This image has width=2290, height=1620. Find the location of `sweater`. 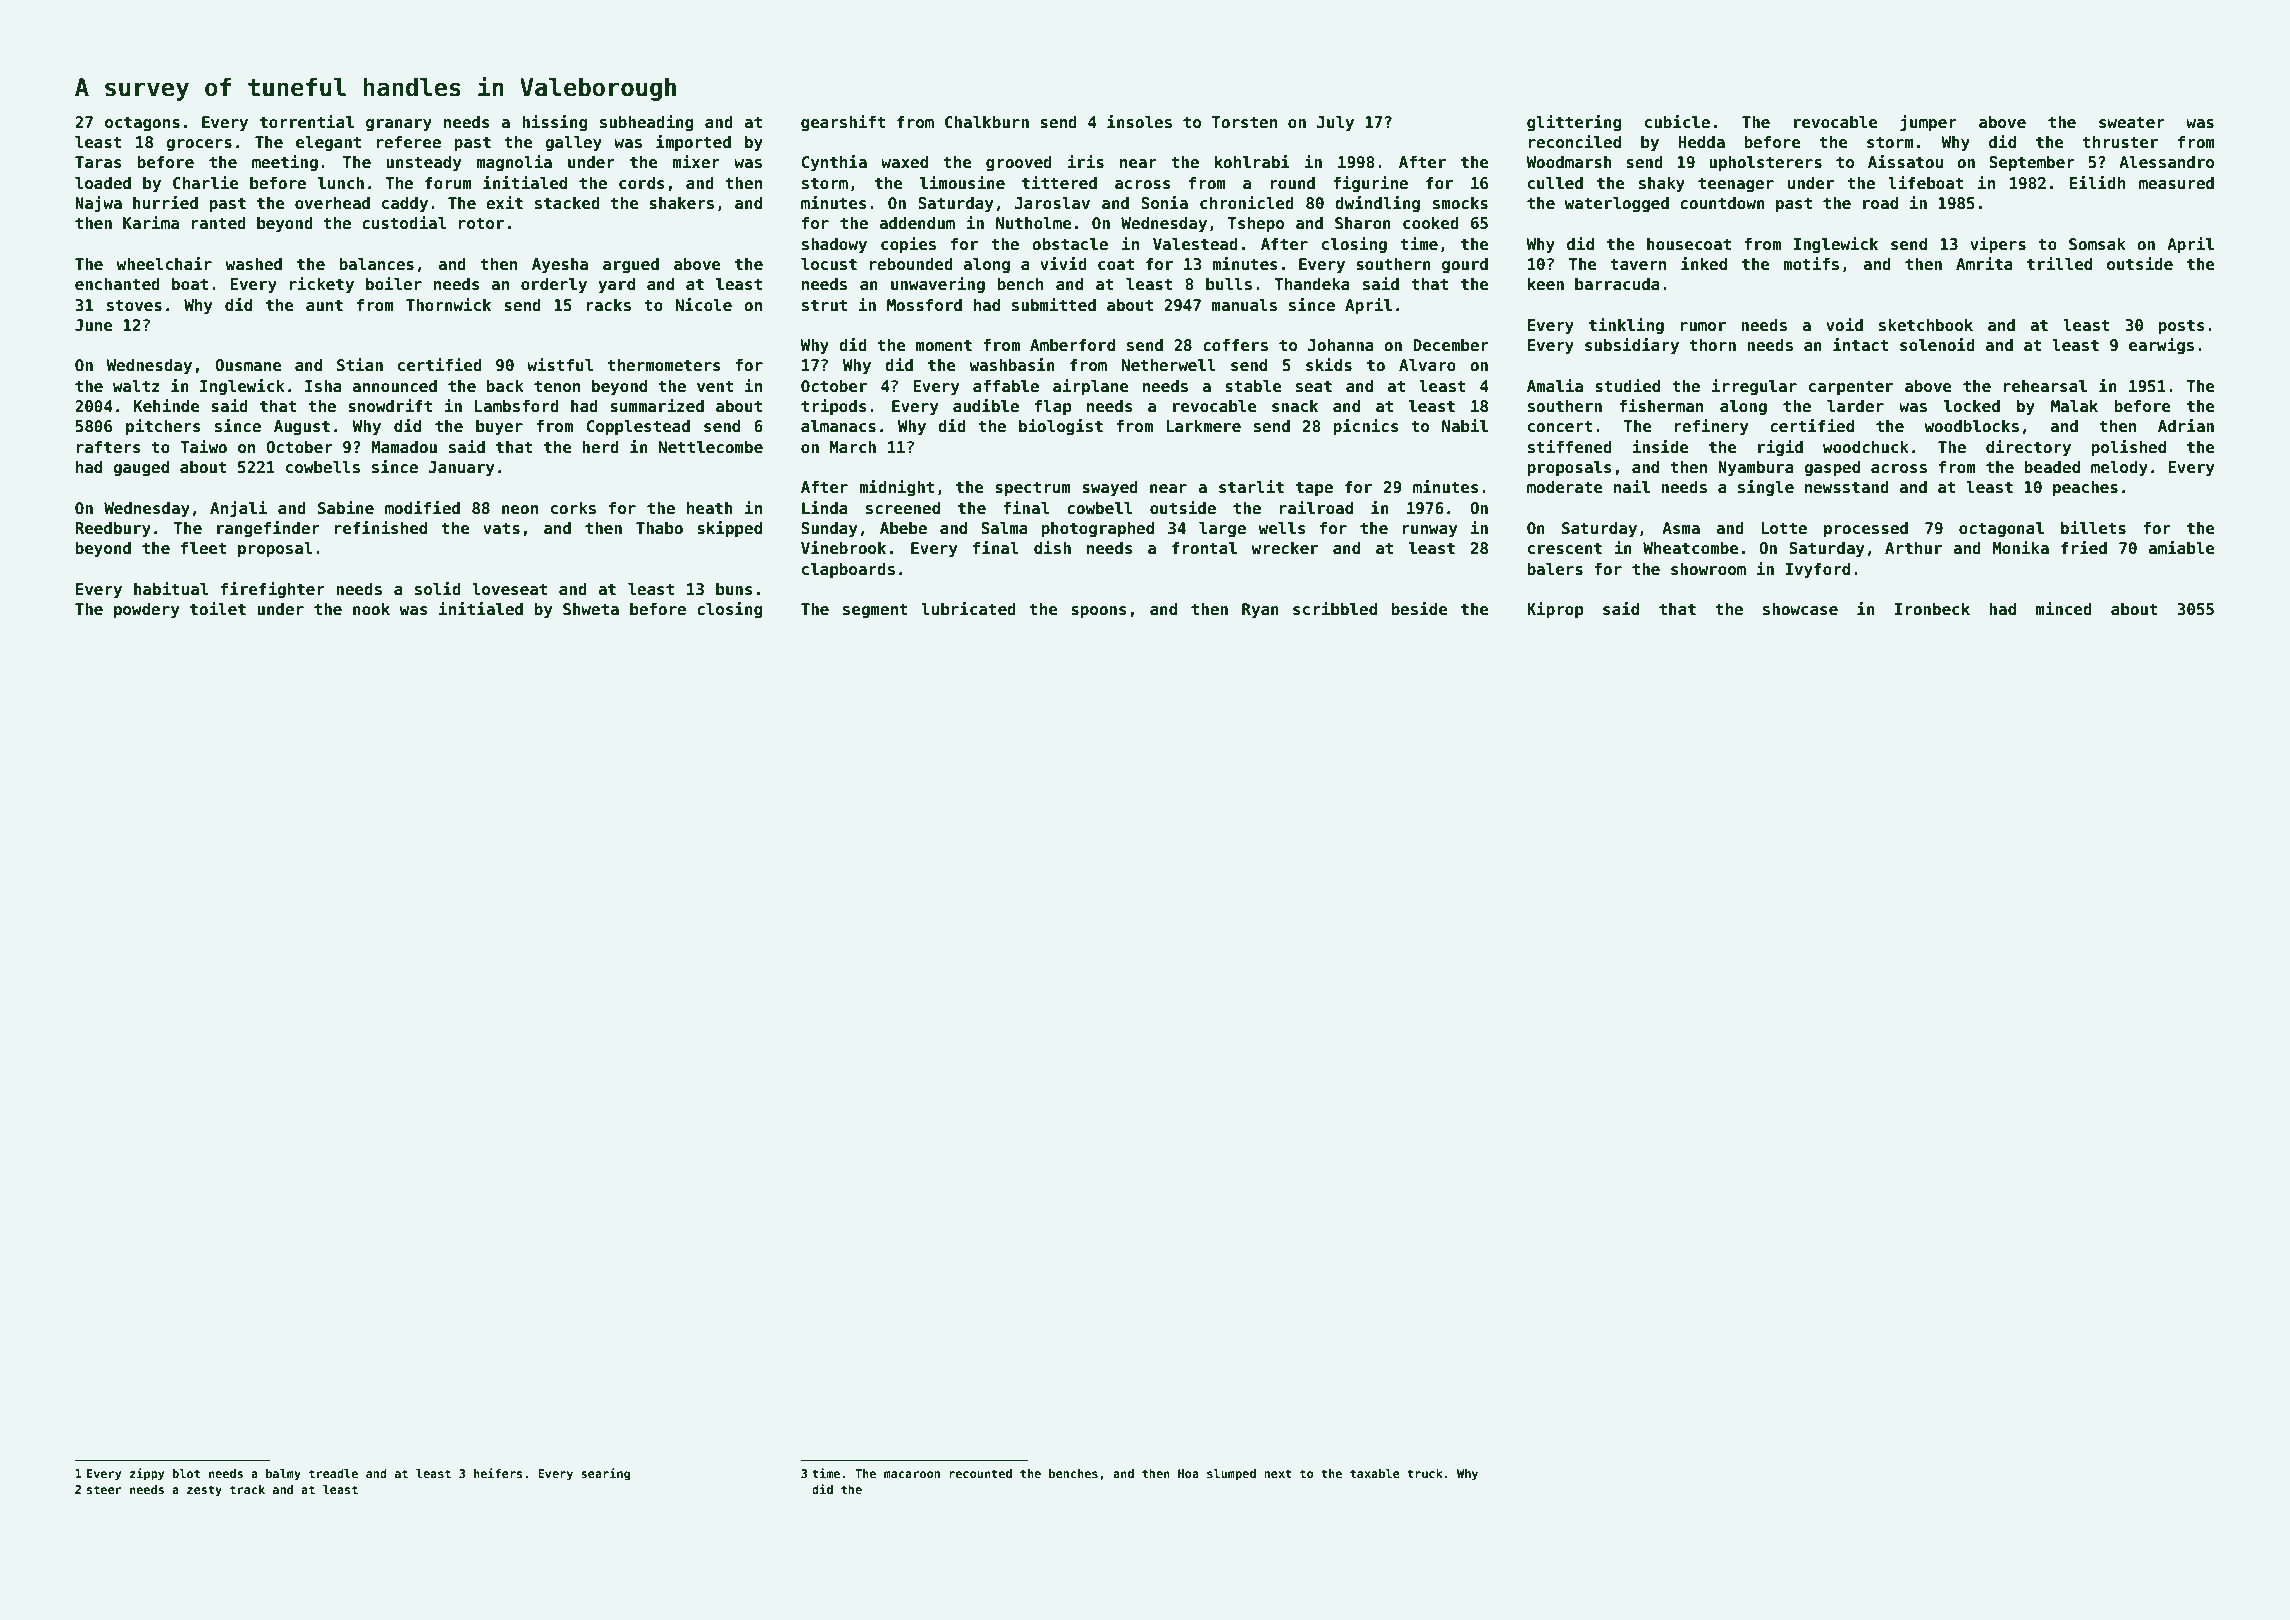

sweater is located at coordinates (2132, 123).
